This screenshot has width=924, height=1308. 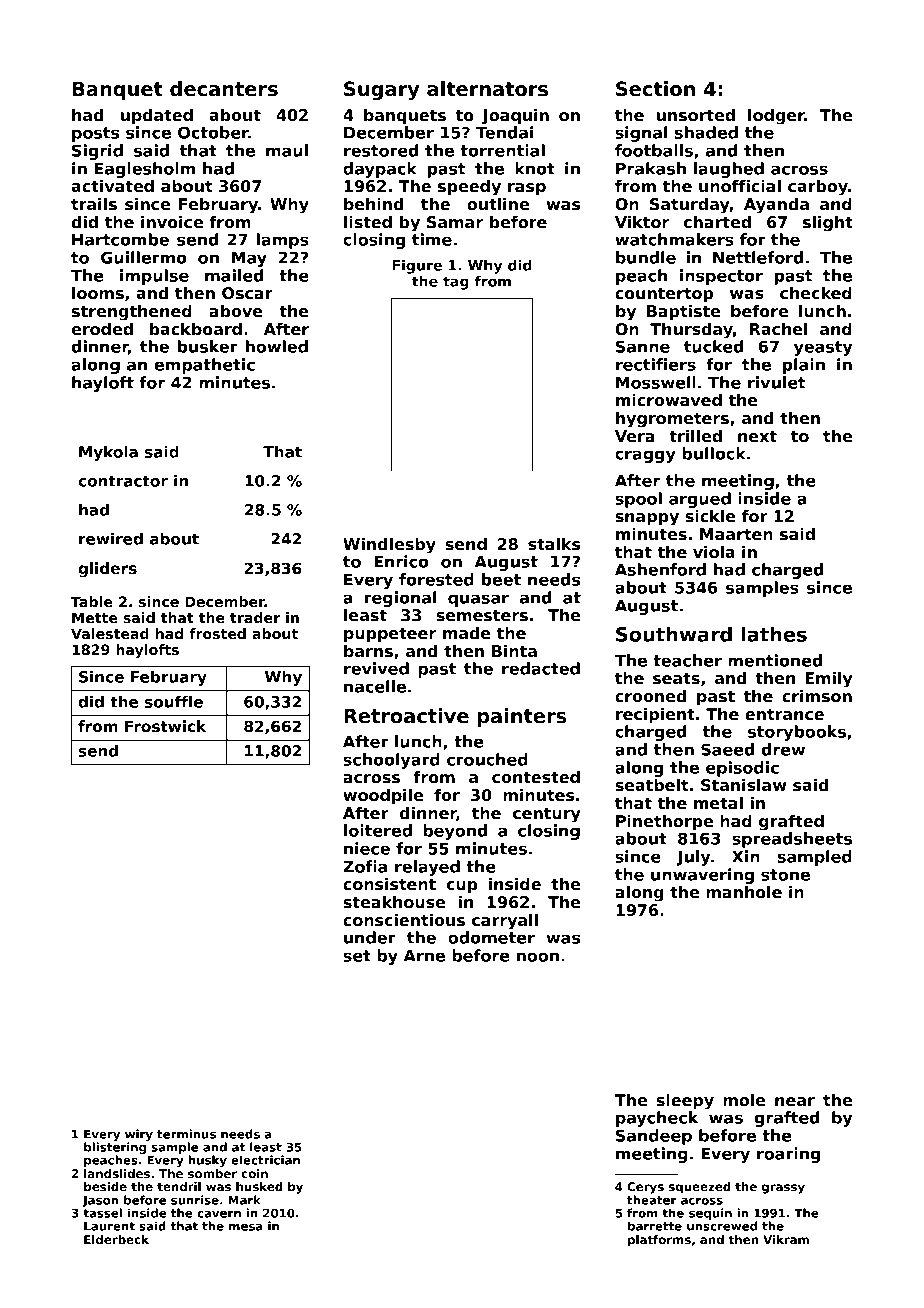 I want to click on eroded, so click(x=102, y=329).
